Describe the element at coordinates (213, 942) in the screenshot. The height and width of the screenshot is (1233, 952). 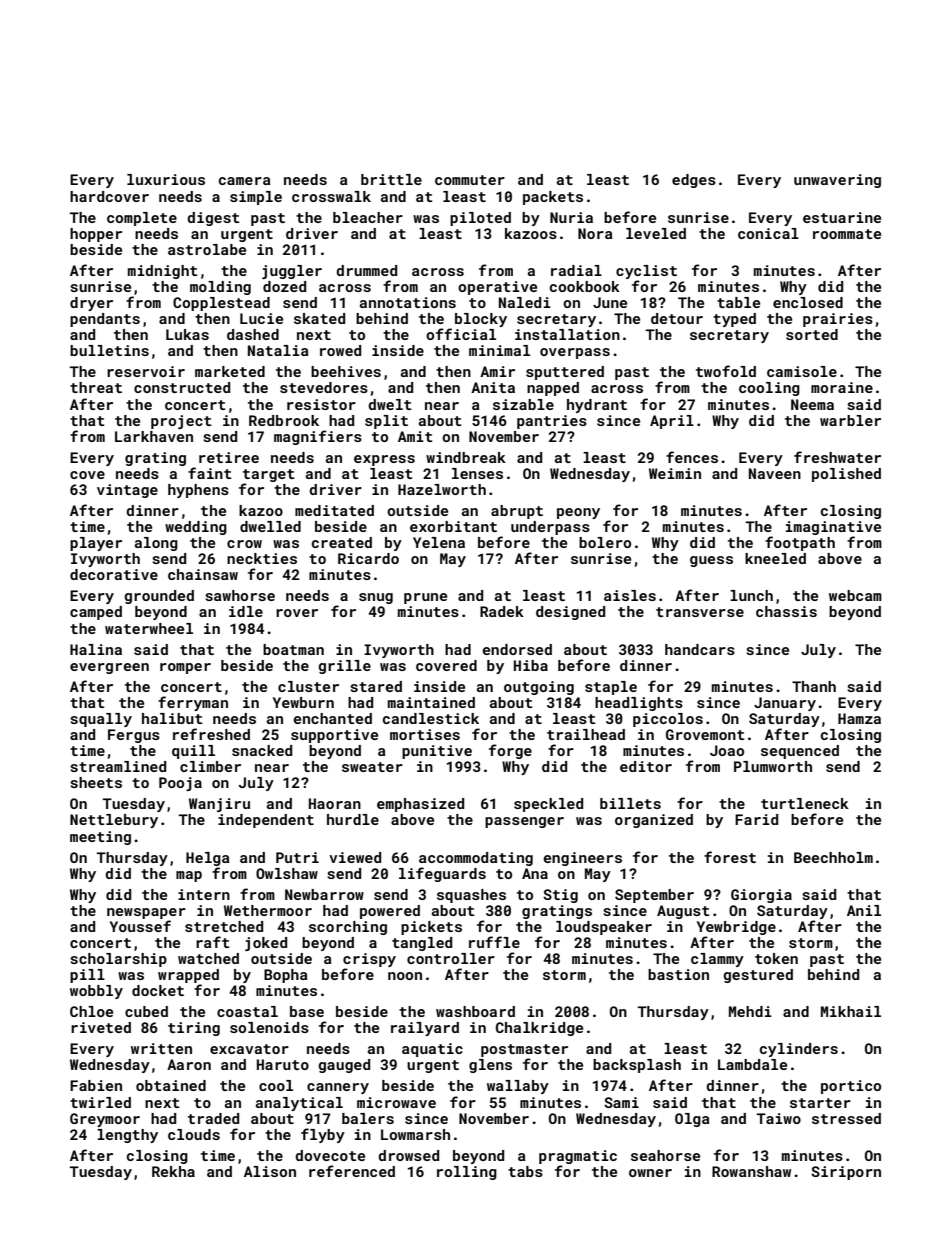
I see `raft` at that location.
